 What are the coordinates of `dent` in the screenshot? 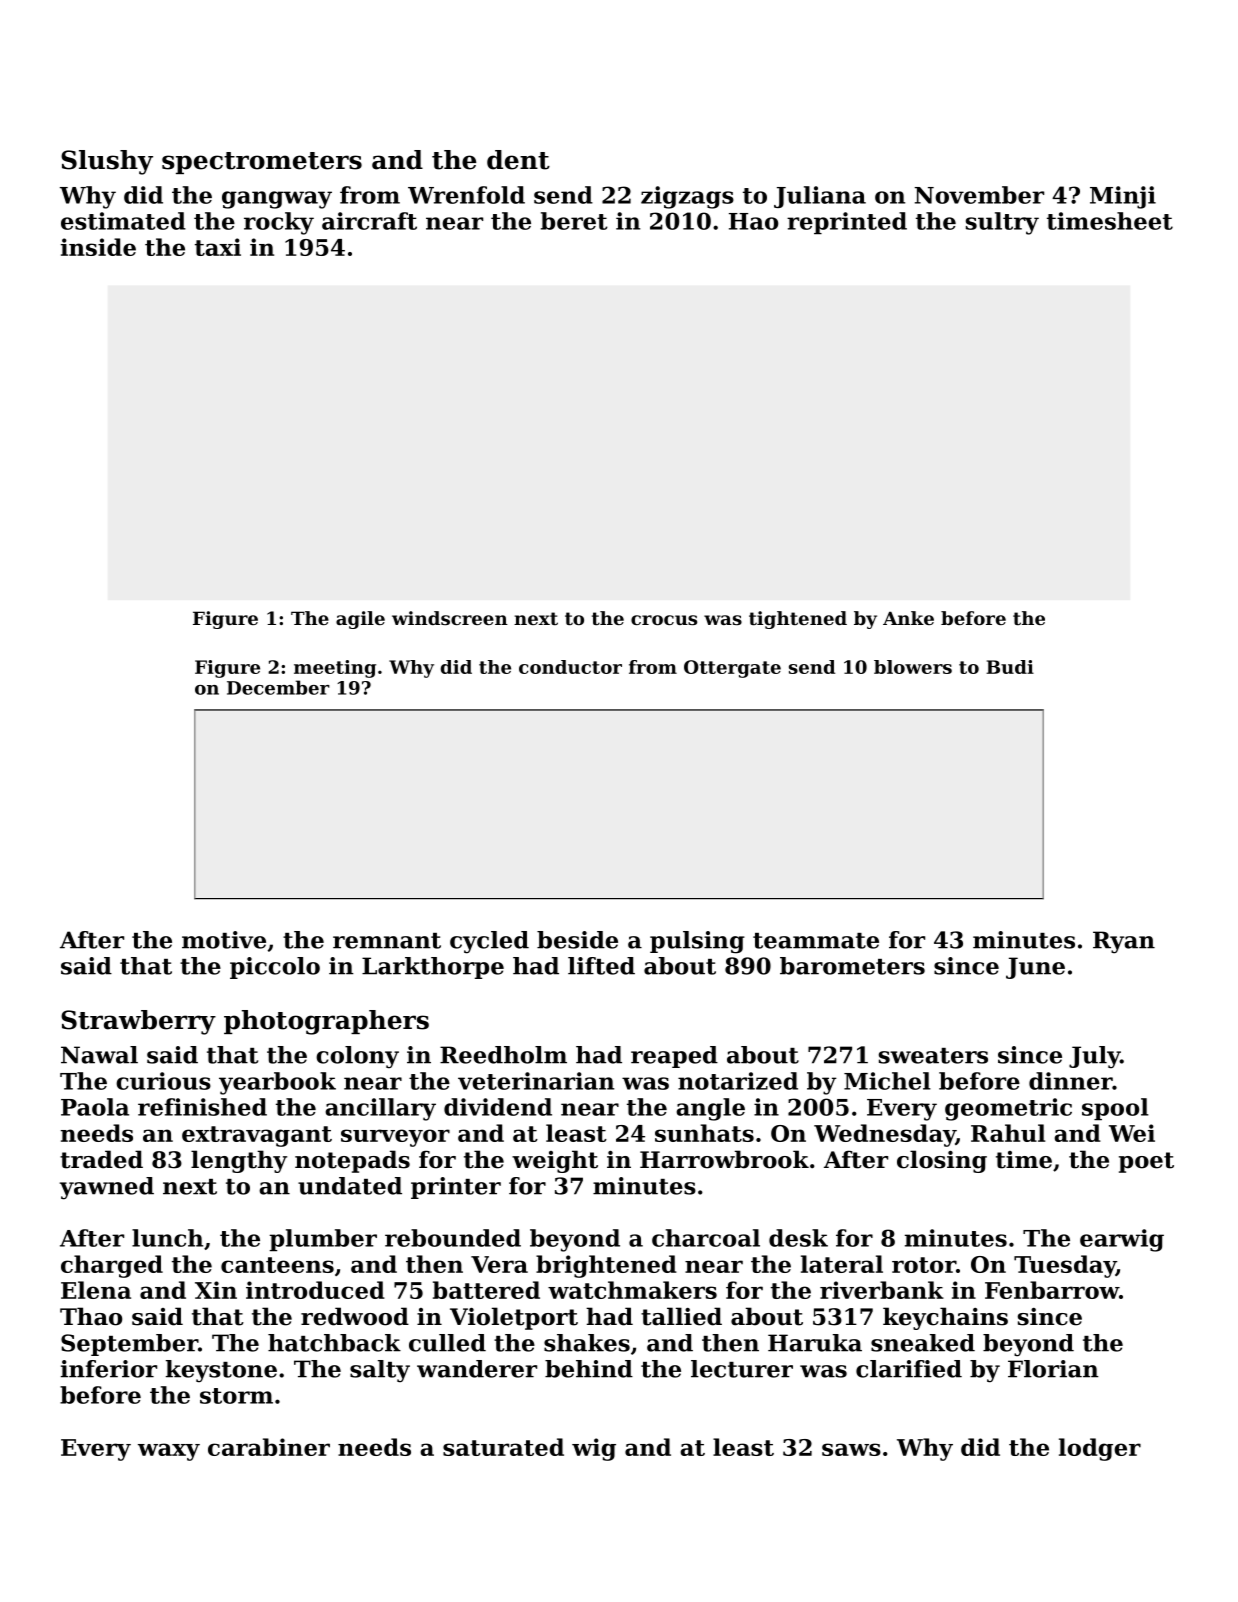 It's located at (518, 160).
